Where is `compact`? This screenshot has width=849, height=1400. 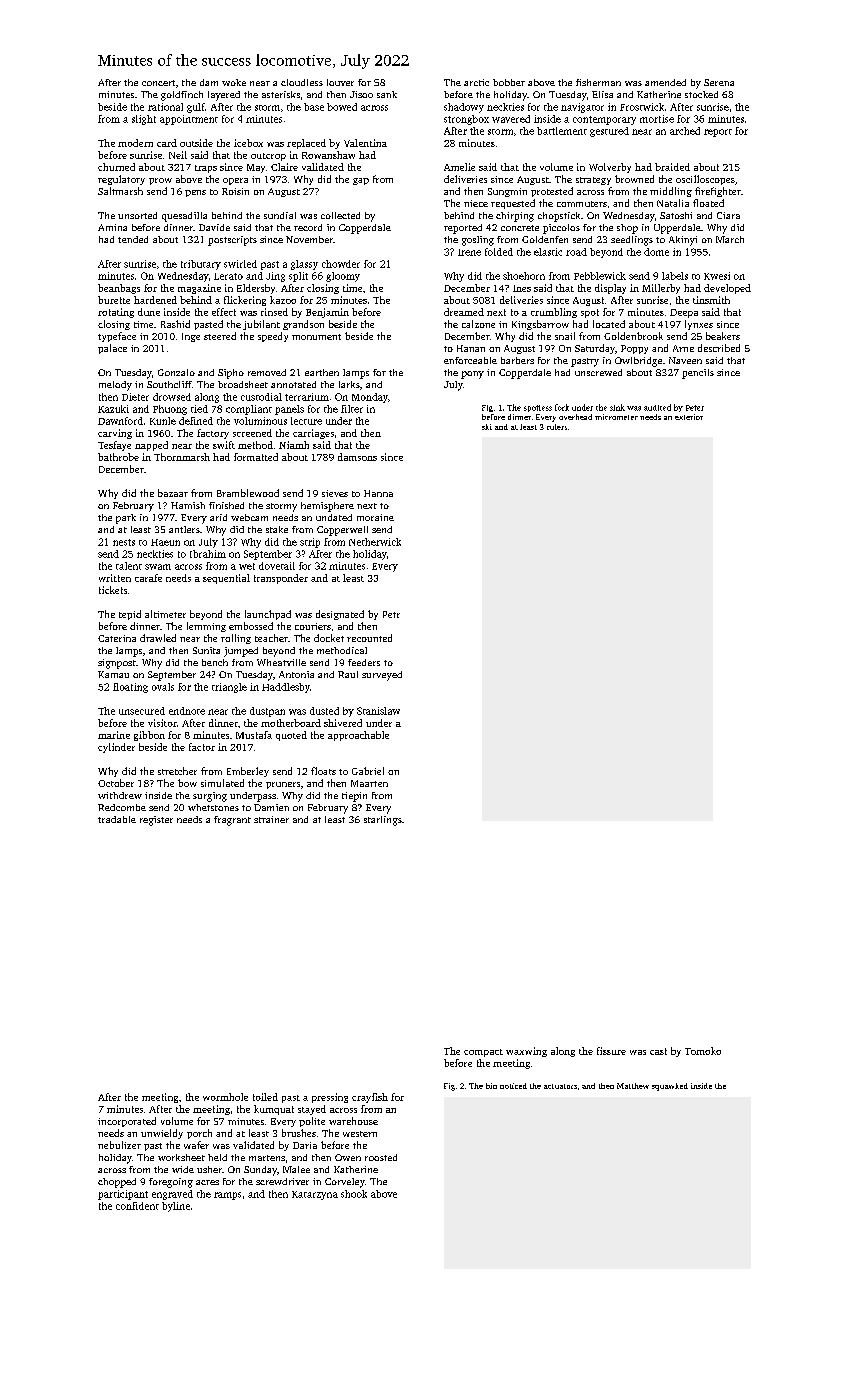
compact is located at coordinates (483, 1053).
